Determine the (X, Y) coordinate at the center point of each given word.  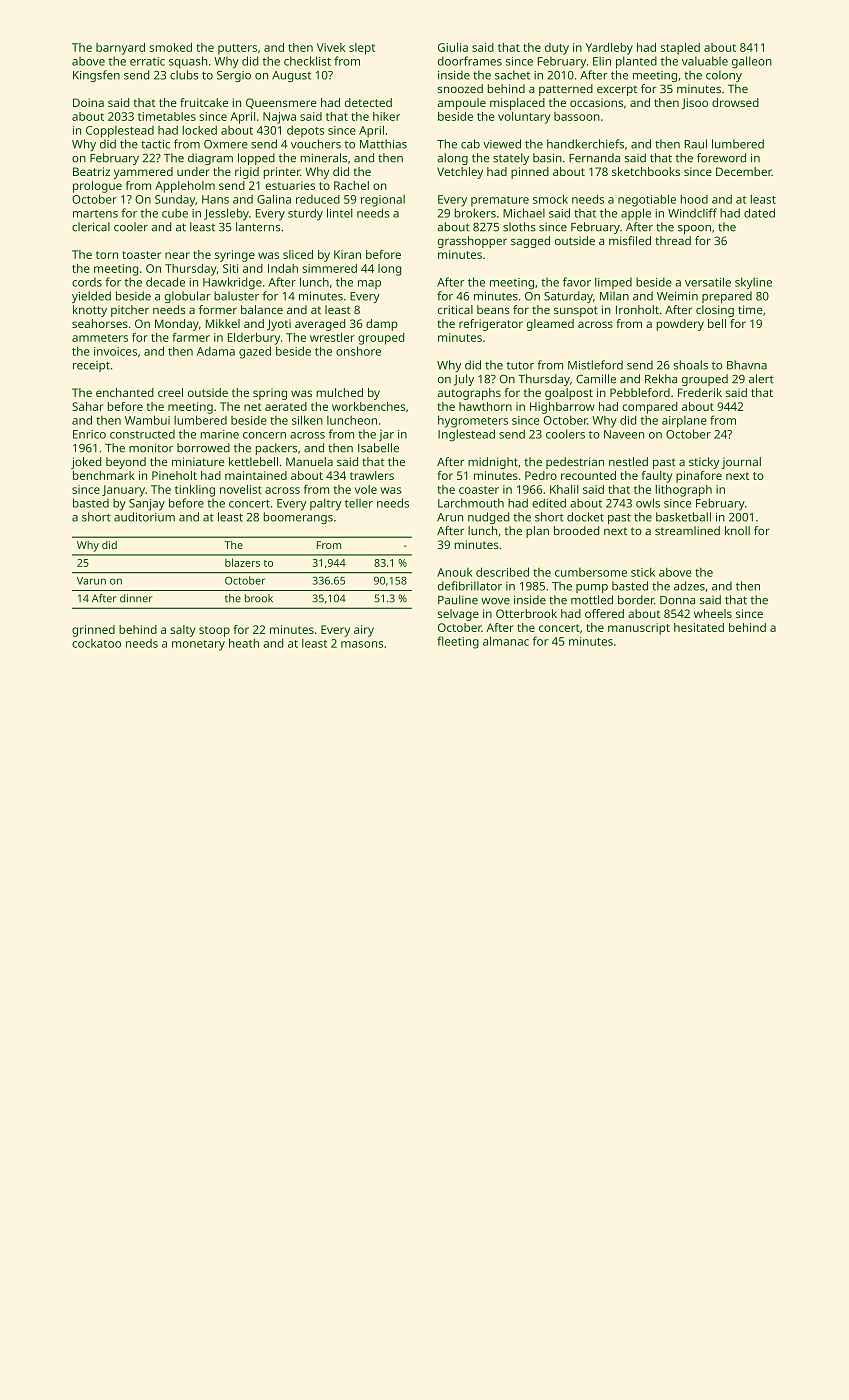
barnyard (120, 49)
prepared (727, 297)
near (177, 255)
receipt (91, 366)
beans (493, 309)
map (369, 284)
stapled (680, 49)
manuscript (639, 629)
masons (362, 644)
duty (557, 49)
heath (244, 643)
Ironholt (637, 309)
